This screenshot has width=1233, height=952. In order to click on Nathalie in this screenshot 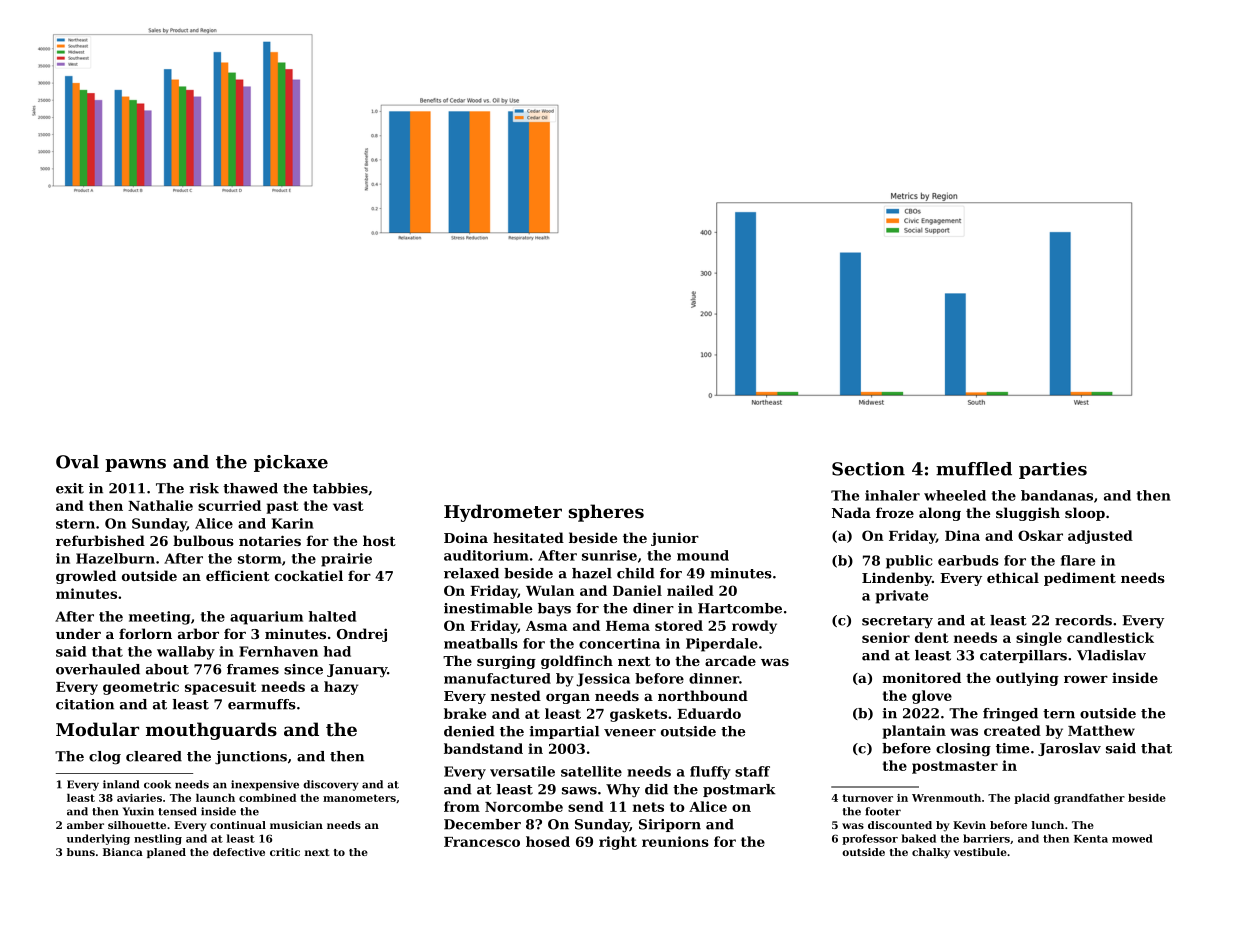, I will do `click(160, 505)`.
